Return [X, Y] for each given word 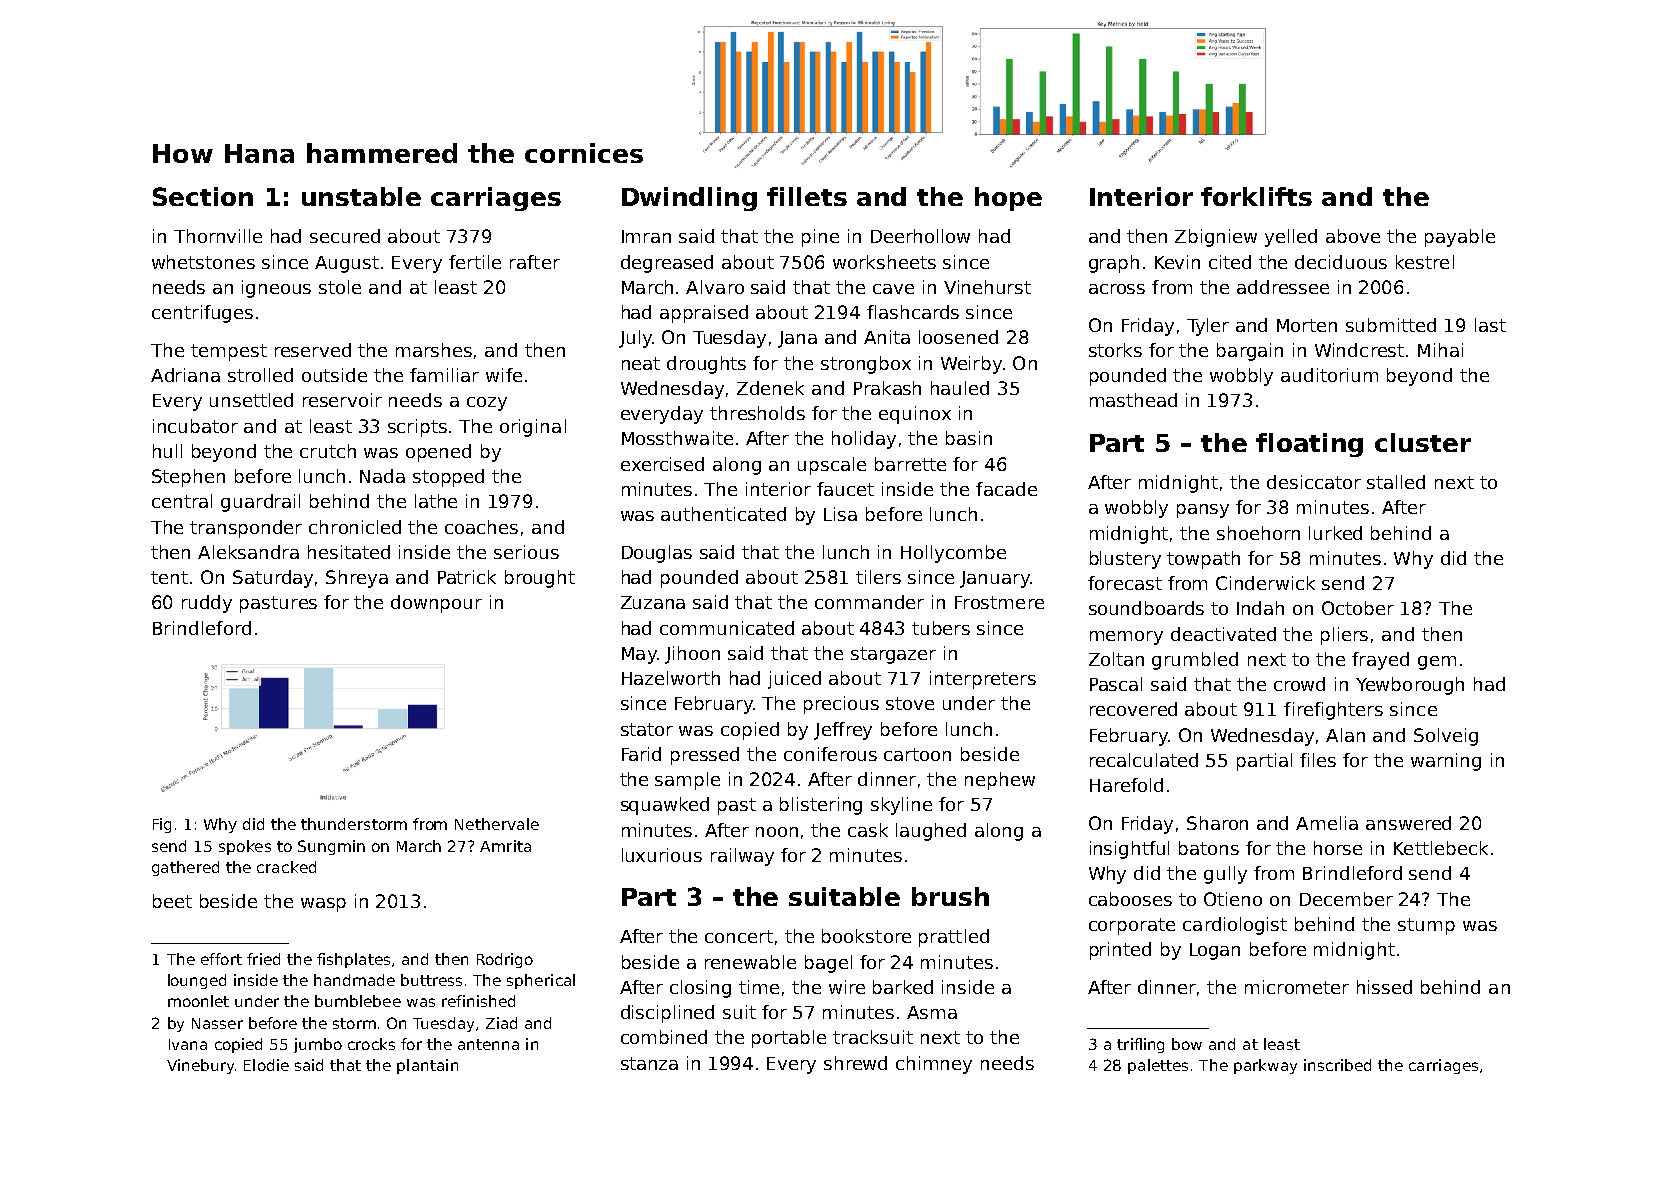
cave [893, 289]
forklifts [1256, 196]
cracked [286, 867]
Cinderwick [1265, 583]
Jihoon [692, 655]
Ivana [188, 1044]
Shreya [357, 579]
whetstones [203, 262]
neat [641, 363]
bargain [1250, 352]
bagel [828, 964]
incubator [195, 426]
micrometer [1297, 987]
